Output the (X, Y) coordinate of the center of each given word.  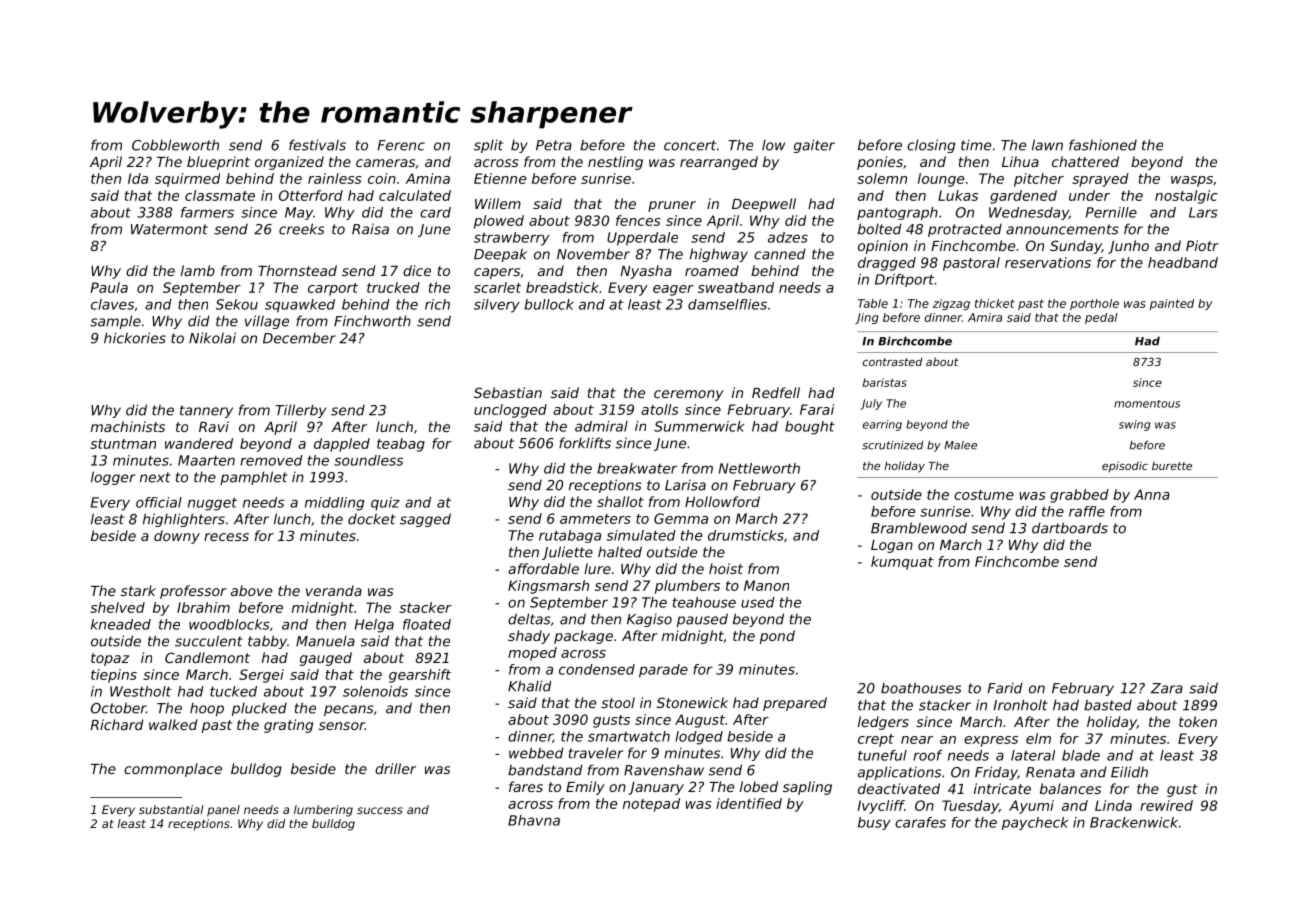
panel (223, 811)
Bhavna (534, 820)
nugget (212, 504)
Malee (960, 445)
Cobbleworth (175, 145)
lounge (941, 180)
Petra (554, 145)
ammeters (595, 519)
